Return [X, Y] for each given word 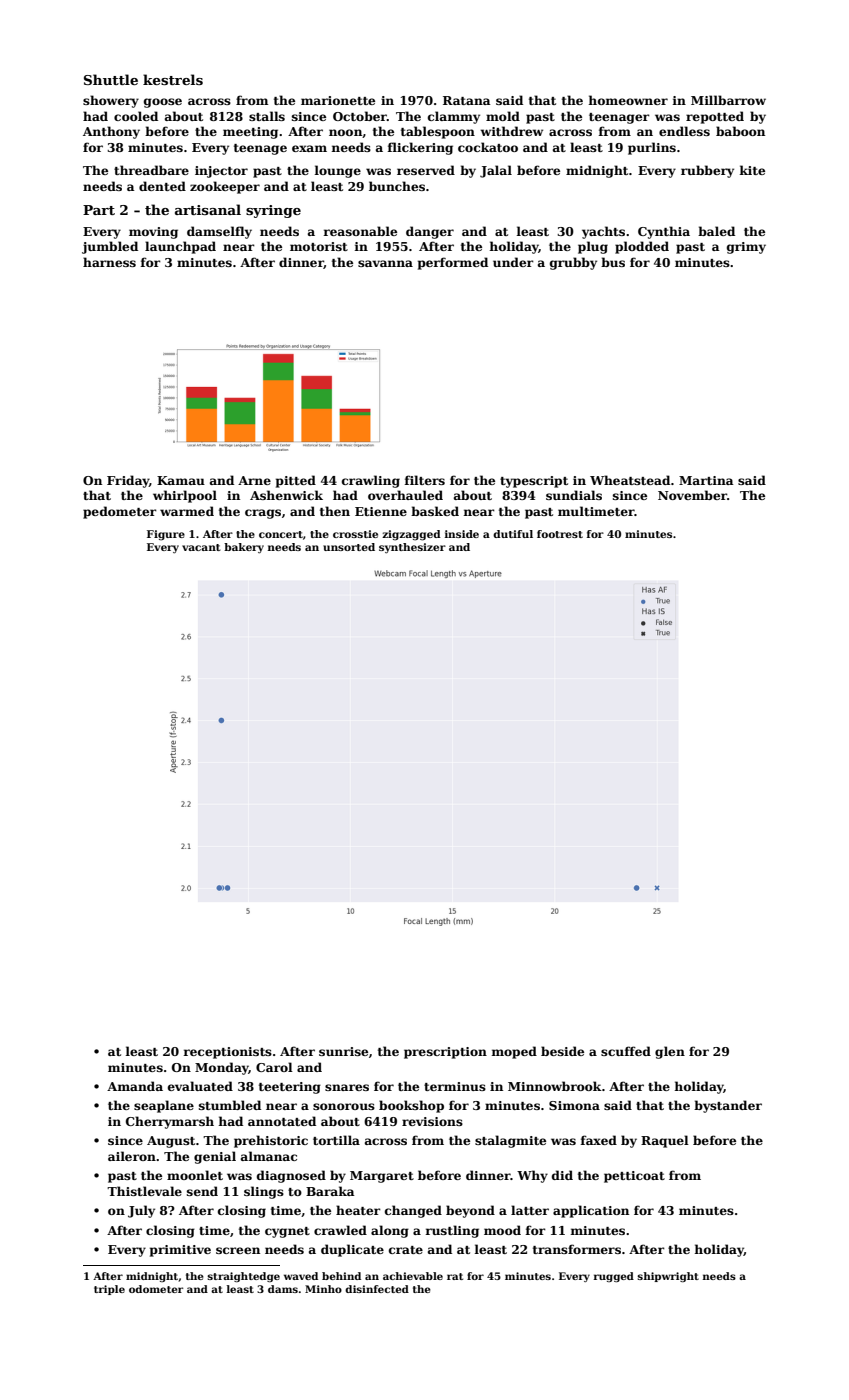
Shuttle [111, 79]
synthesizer [412, 548]
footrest [560, 534]
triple [109, 1290]
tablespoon [438, 132]
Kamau [181, 480]
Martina [706, 480]
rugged [614, 1277]
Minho [323, 1289]
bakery [244, 548]
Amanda [135, 1086]
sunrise [343, 1051]
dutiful [513, 534]
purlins [652, 148]
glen [670, 1052]
